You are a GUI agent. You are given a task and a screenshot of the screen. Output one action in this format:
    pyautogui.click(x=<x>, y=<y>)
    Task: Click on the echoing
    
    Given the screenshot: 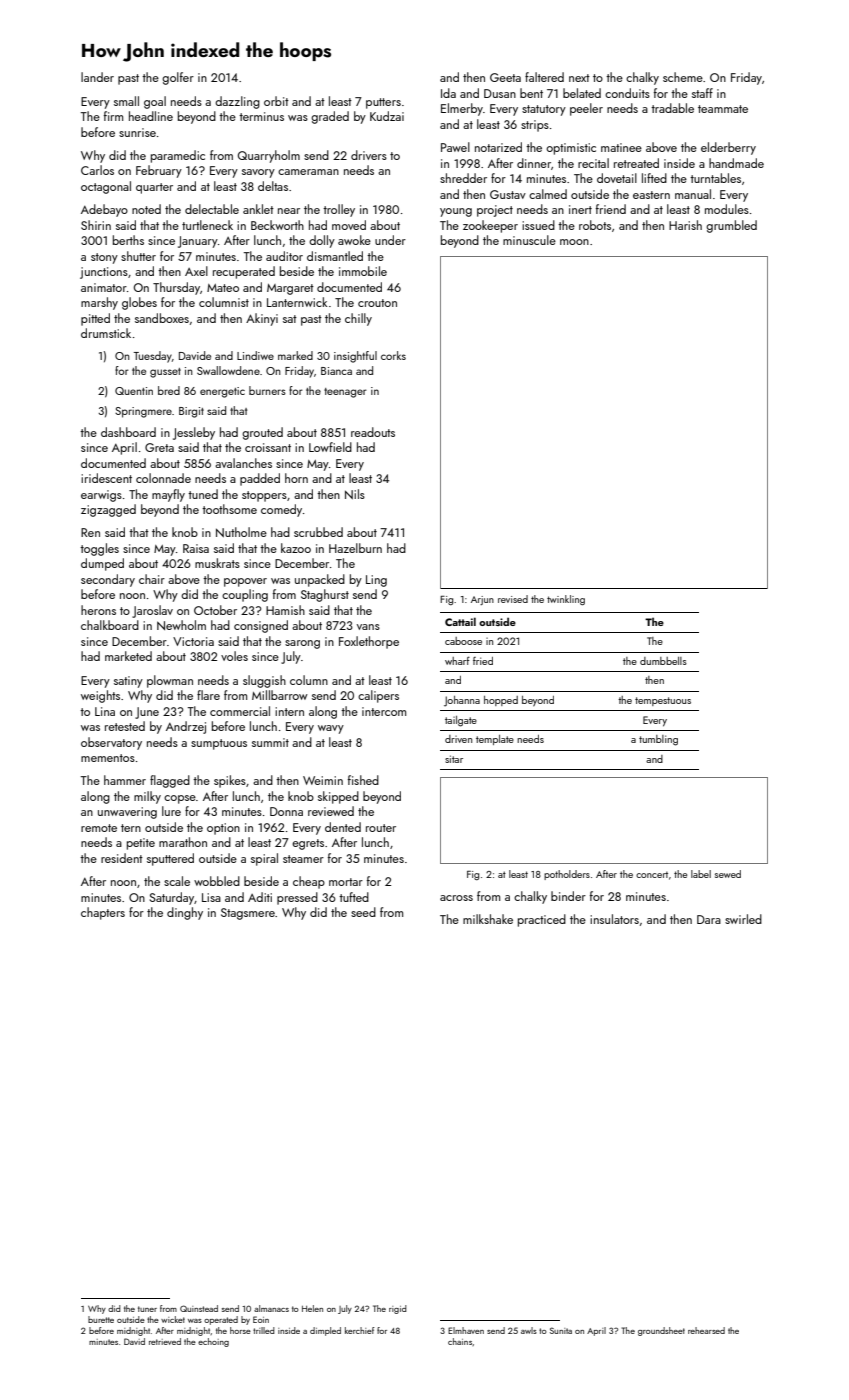 What is the action you would take?
    pyautogui.click(x=213, y=1342)
